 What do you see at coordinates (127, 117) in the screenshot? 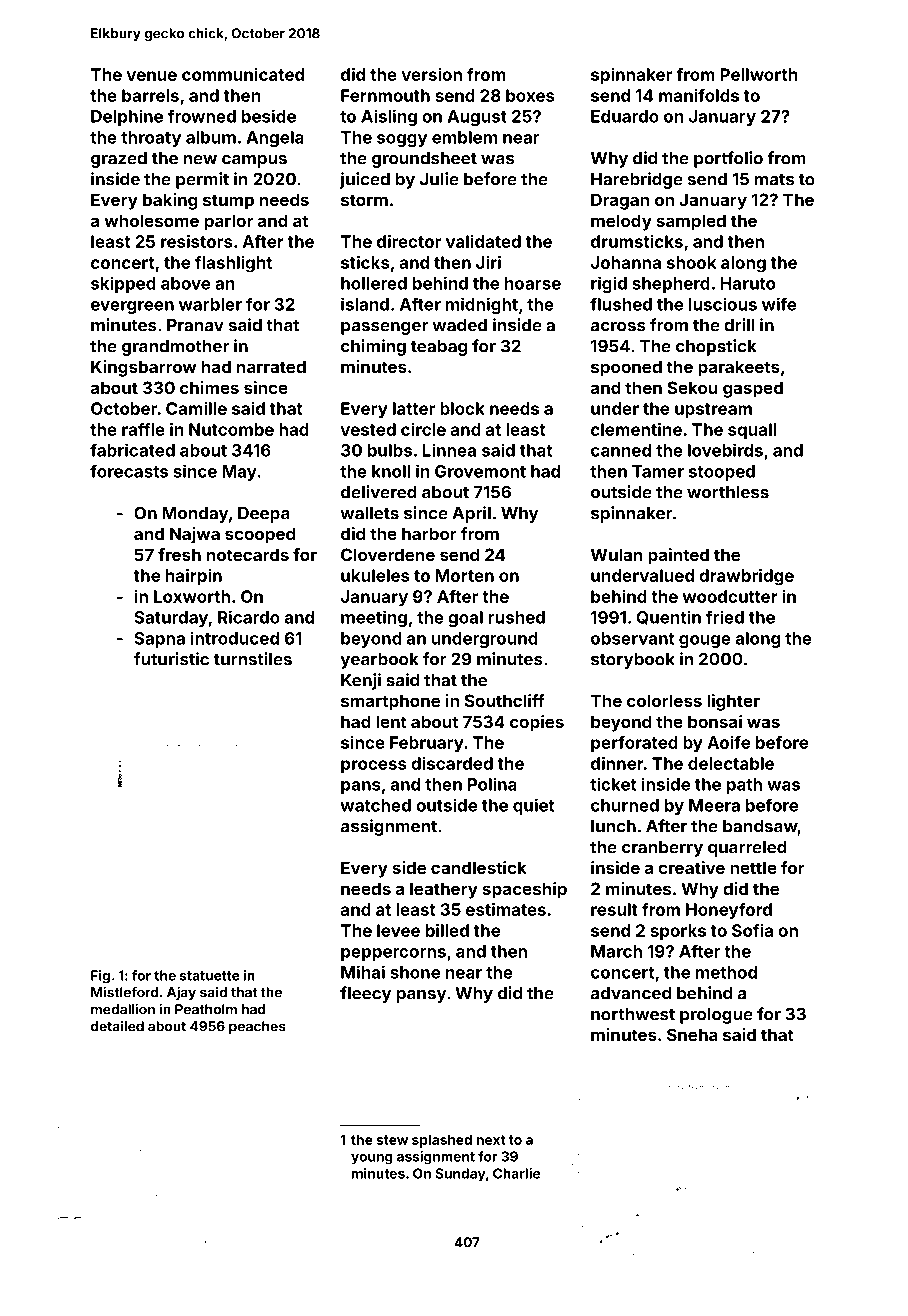
I see `Delphine` at bounding box center [127, 117].
